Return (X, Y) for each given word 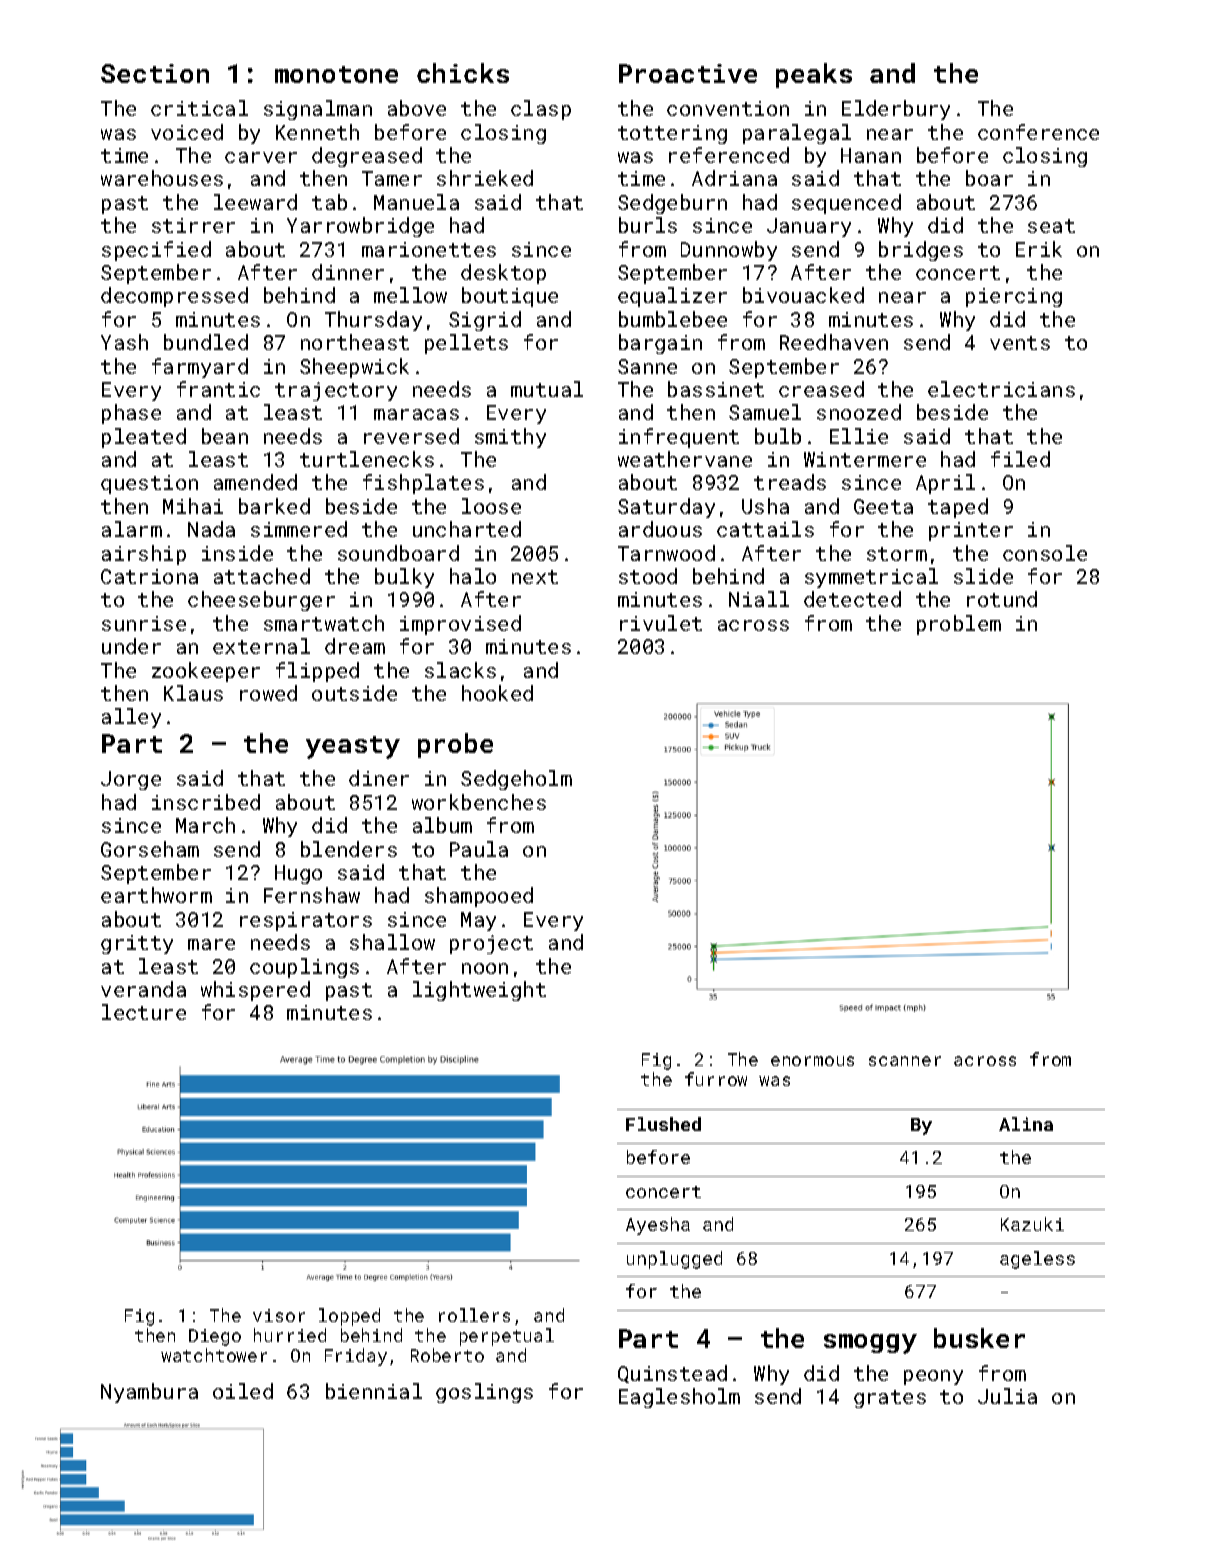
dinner (348, 272)
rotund (1002, 599)
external (261, 646)
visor (279, 1315)
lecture (144, 1012)
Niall (759, 599)
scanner (905, 1061)
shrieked (485, 178)
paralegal (797, 134)
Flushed (663, 1124)
